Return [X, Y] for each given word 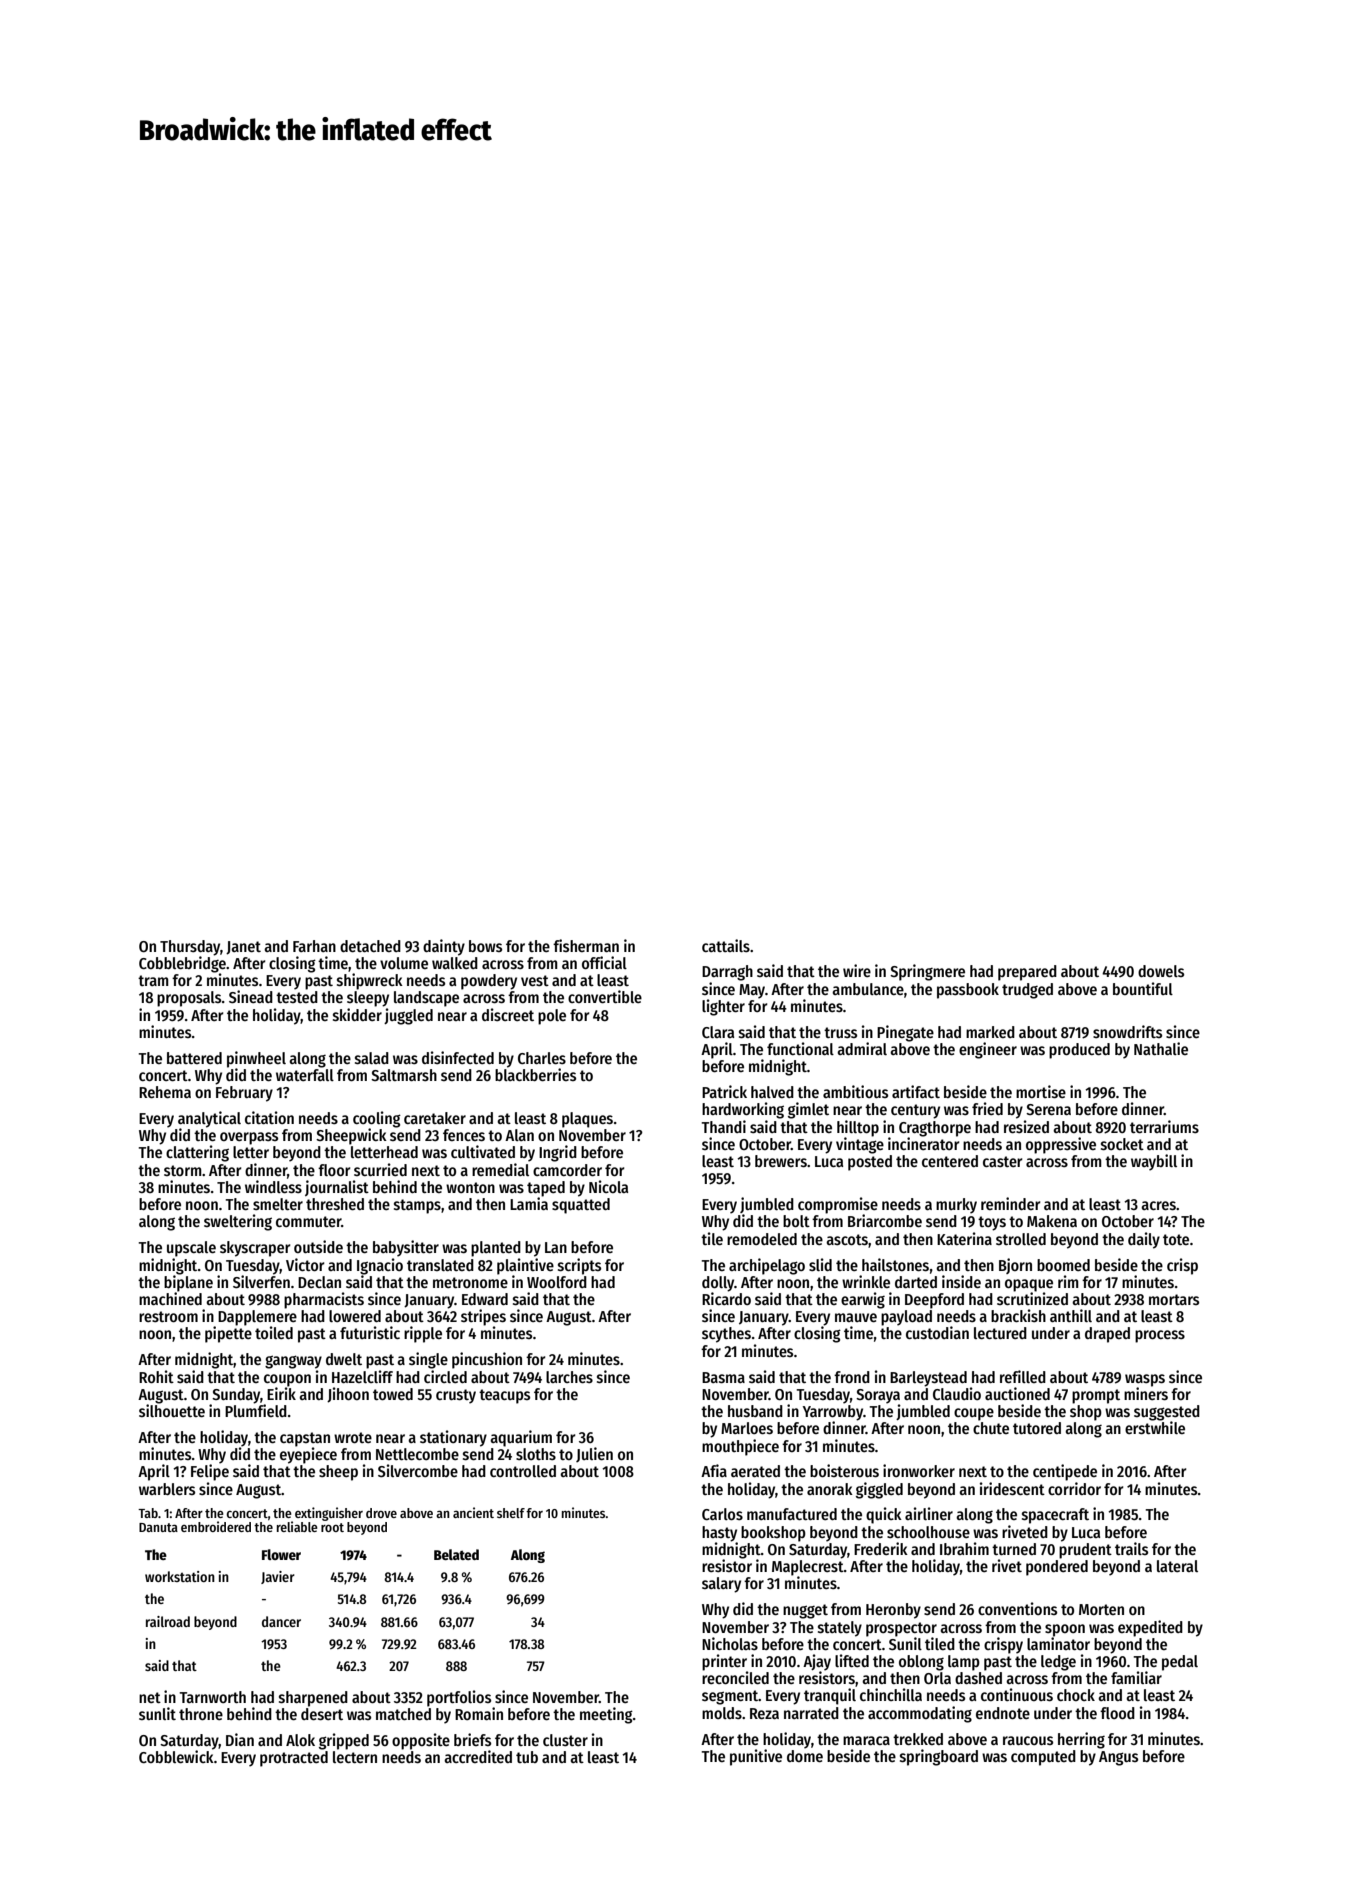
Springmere [927, 972]
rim [1068, 1281]
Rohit [156, 1376]
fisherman [586, 945]
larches [569, 1377]
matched [403, 1714]
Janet [243, 948]
